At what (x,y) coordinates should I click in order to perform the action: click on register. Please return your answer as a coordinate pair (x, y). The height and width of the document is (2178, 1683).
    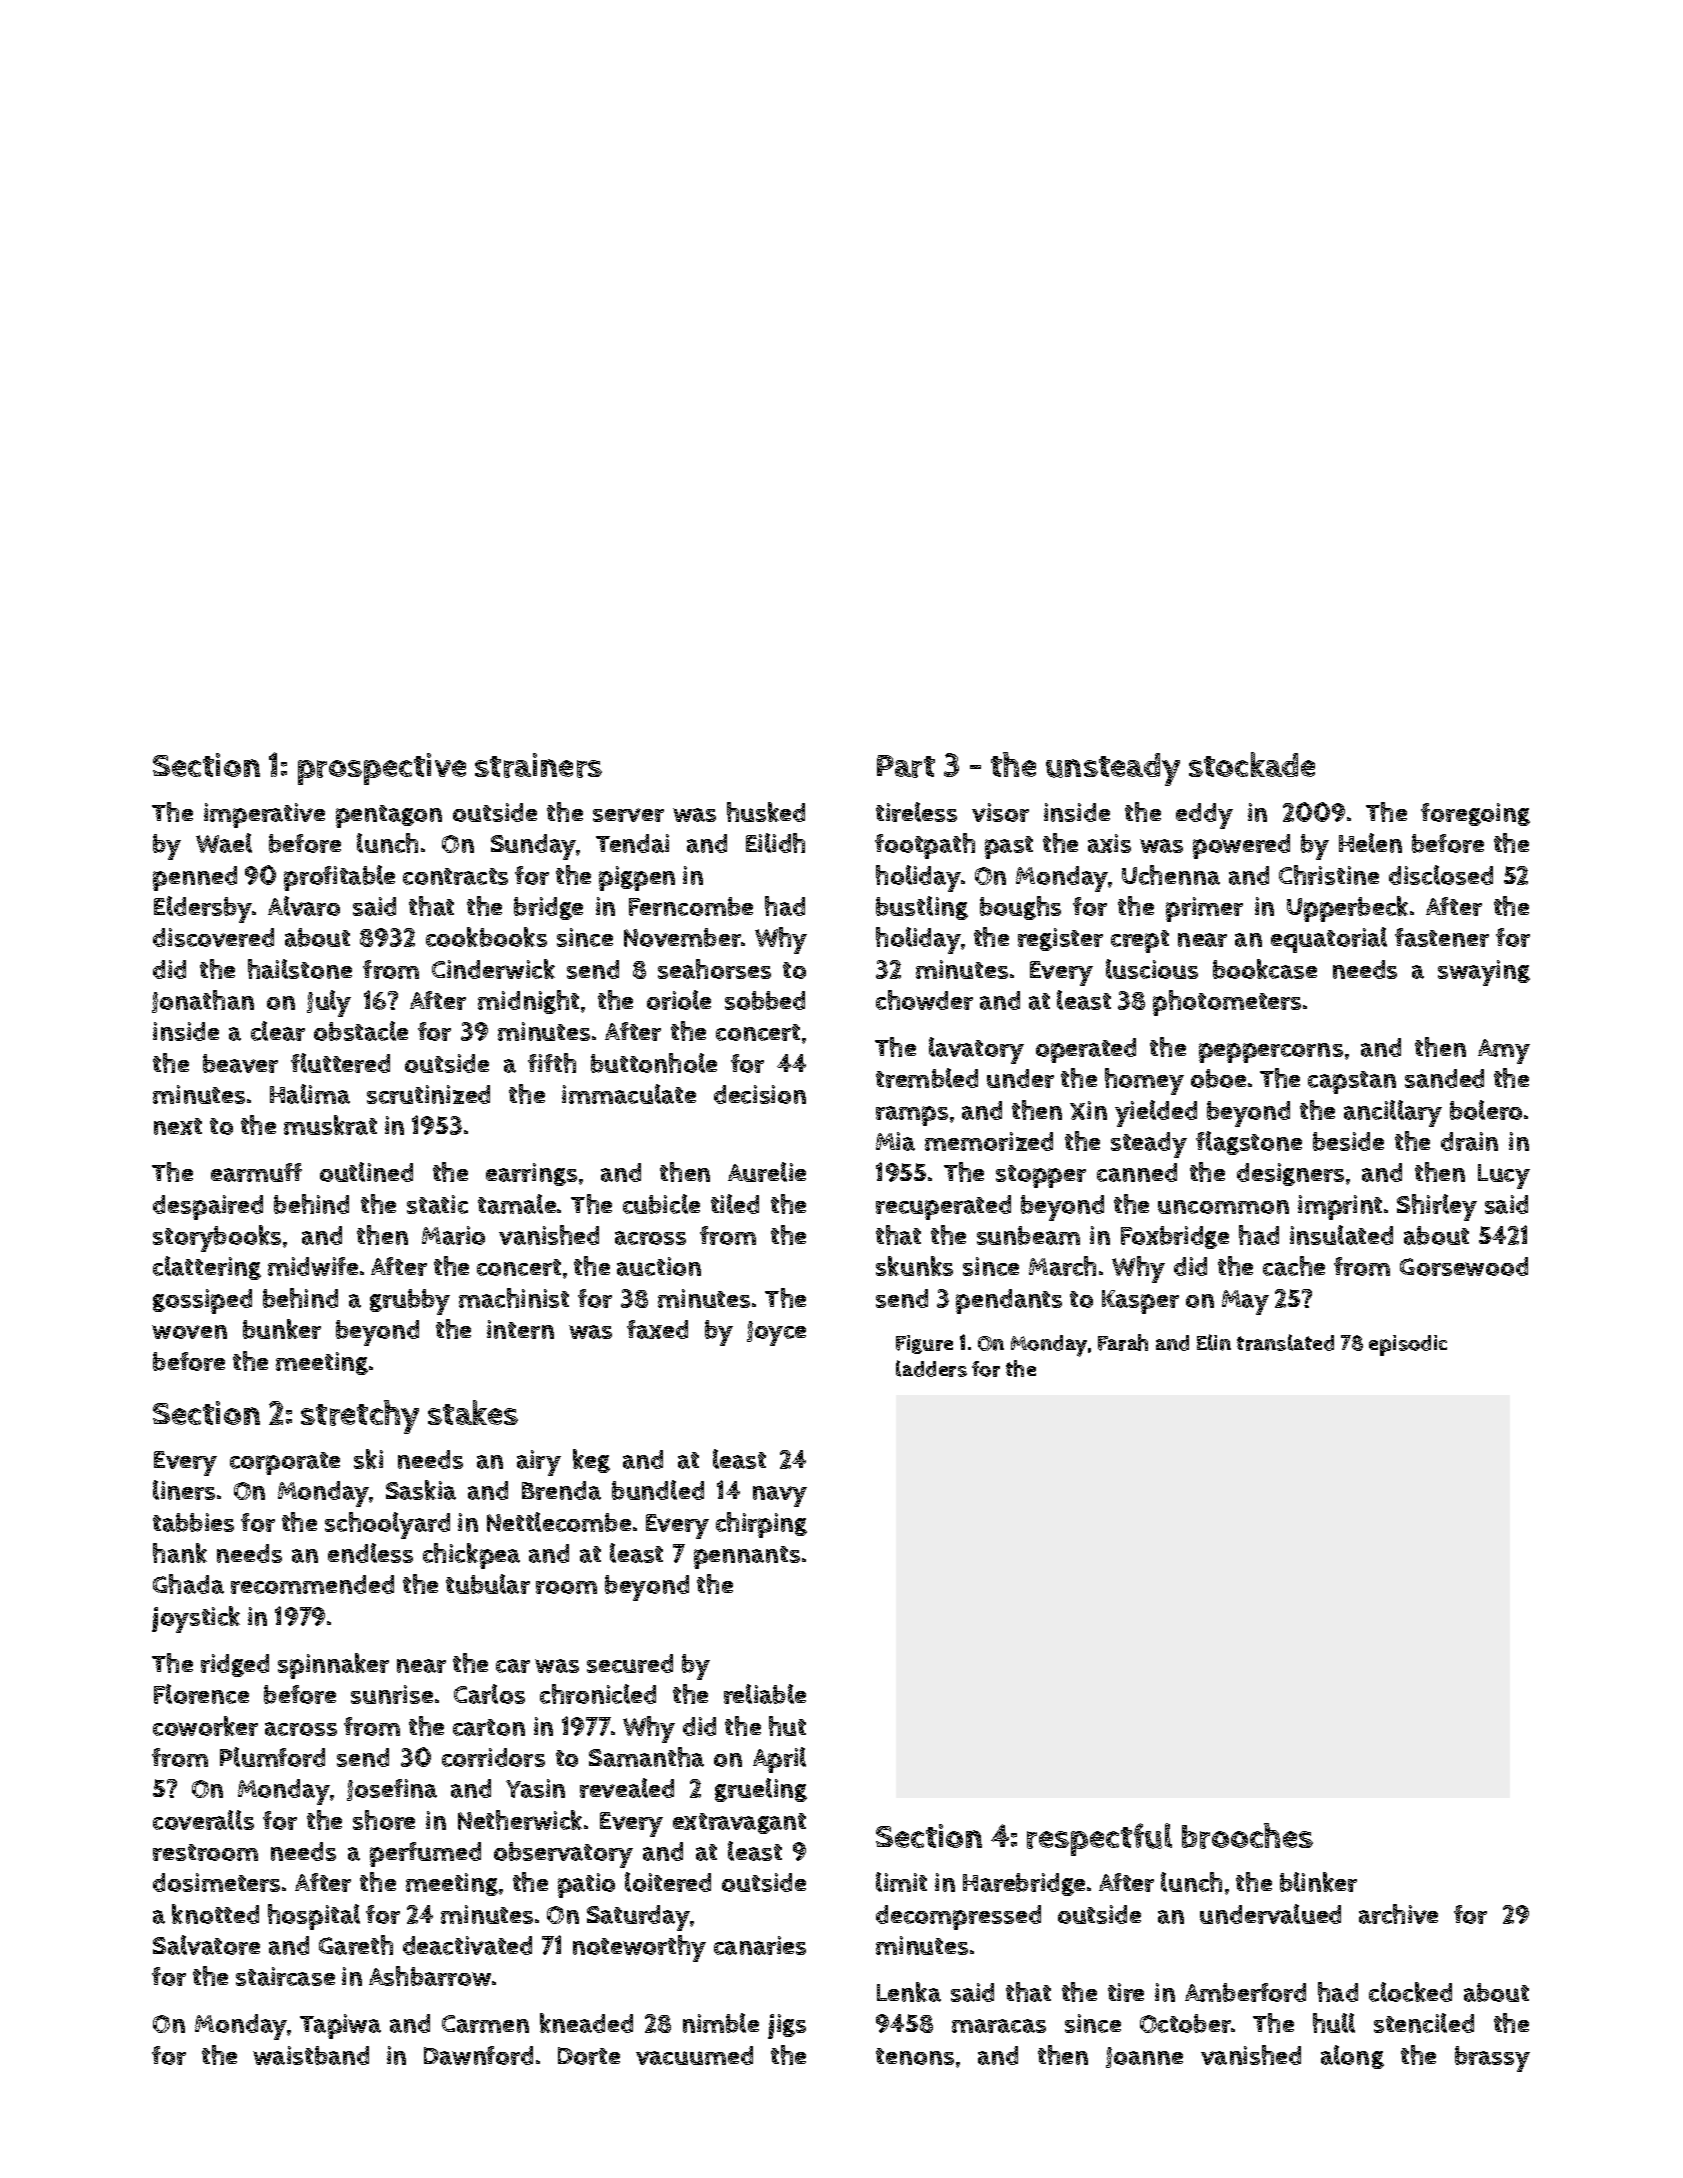
    Looking at the image, I should click on (1060, 939).
